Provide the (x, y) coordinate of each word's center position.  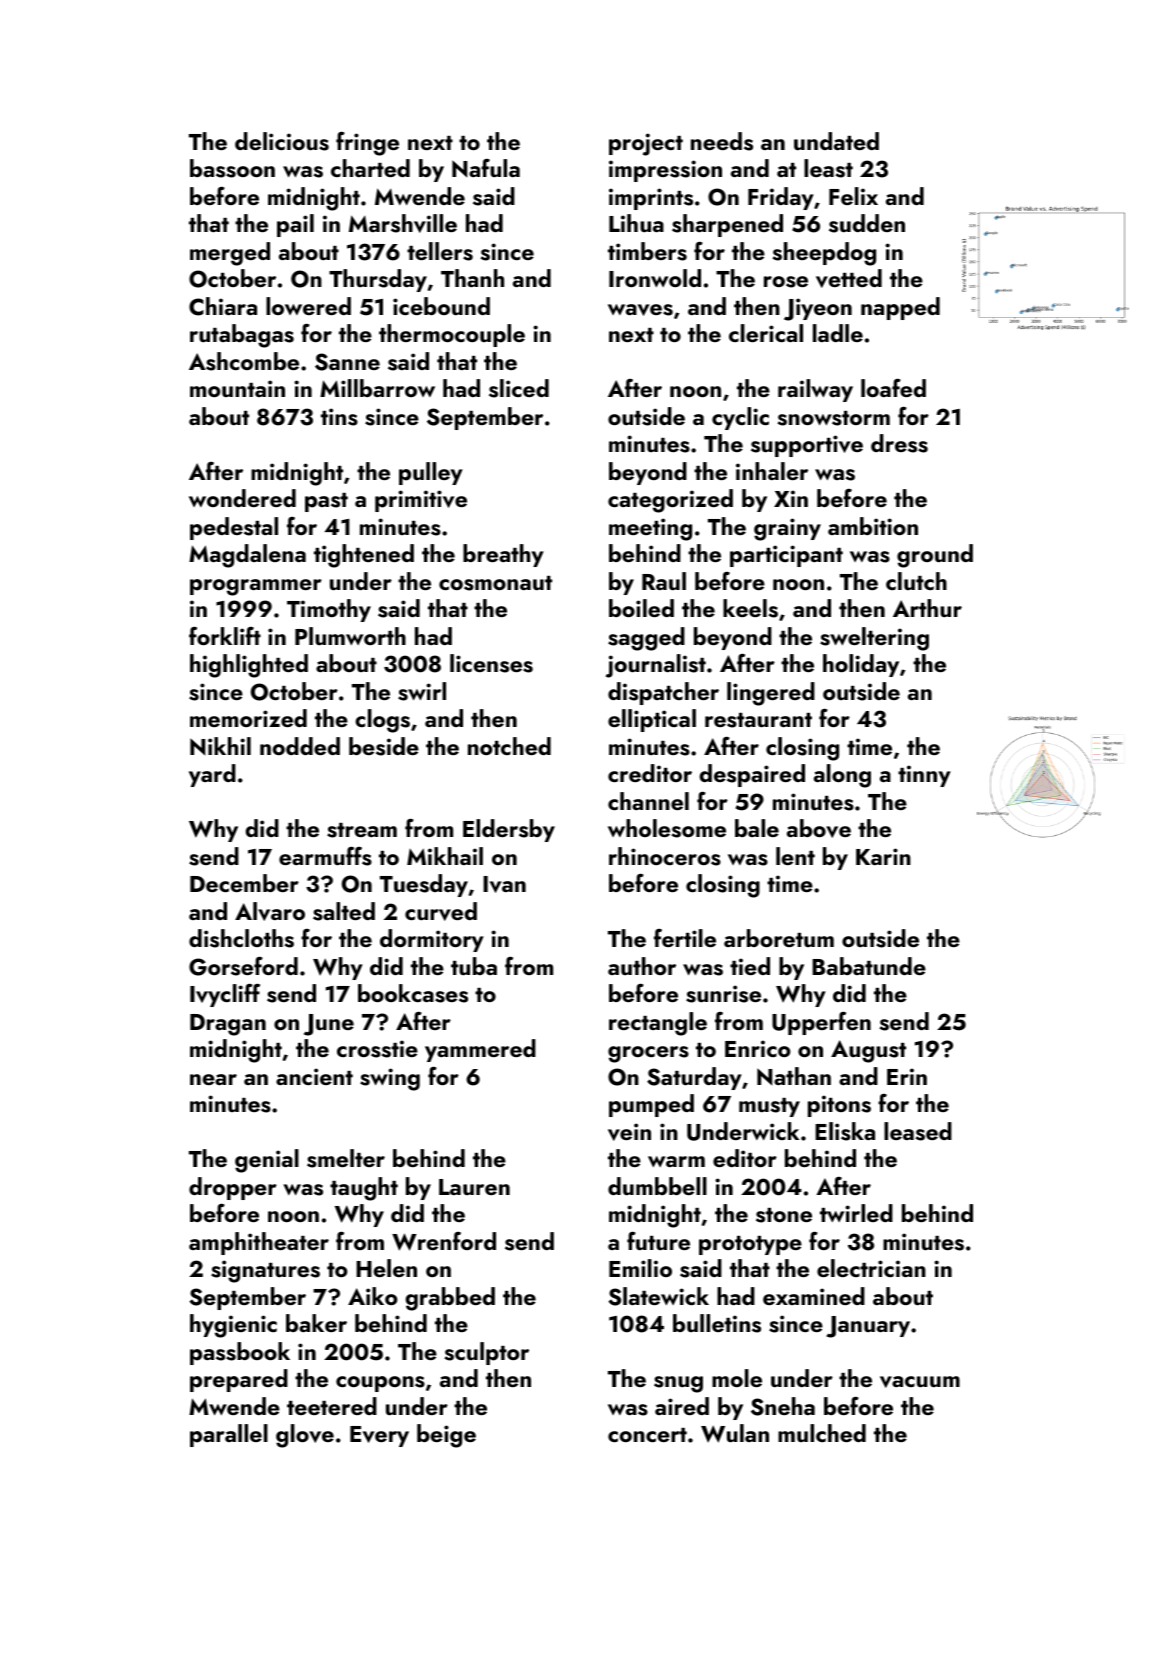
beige (446, 1436)
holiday (861, 665)
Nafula (486, 168)
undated (836, 141)
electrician (871, 1268)
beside (384, 746)
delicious (282, 141)
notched (509, 746)
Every (379, 1436)
